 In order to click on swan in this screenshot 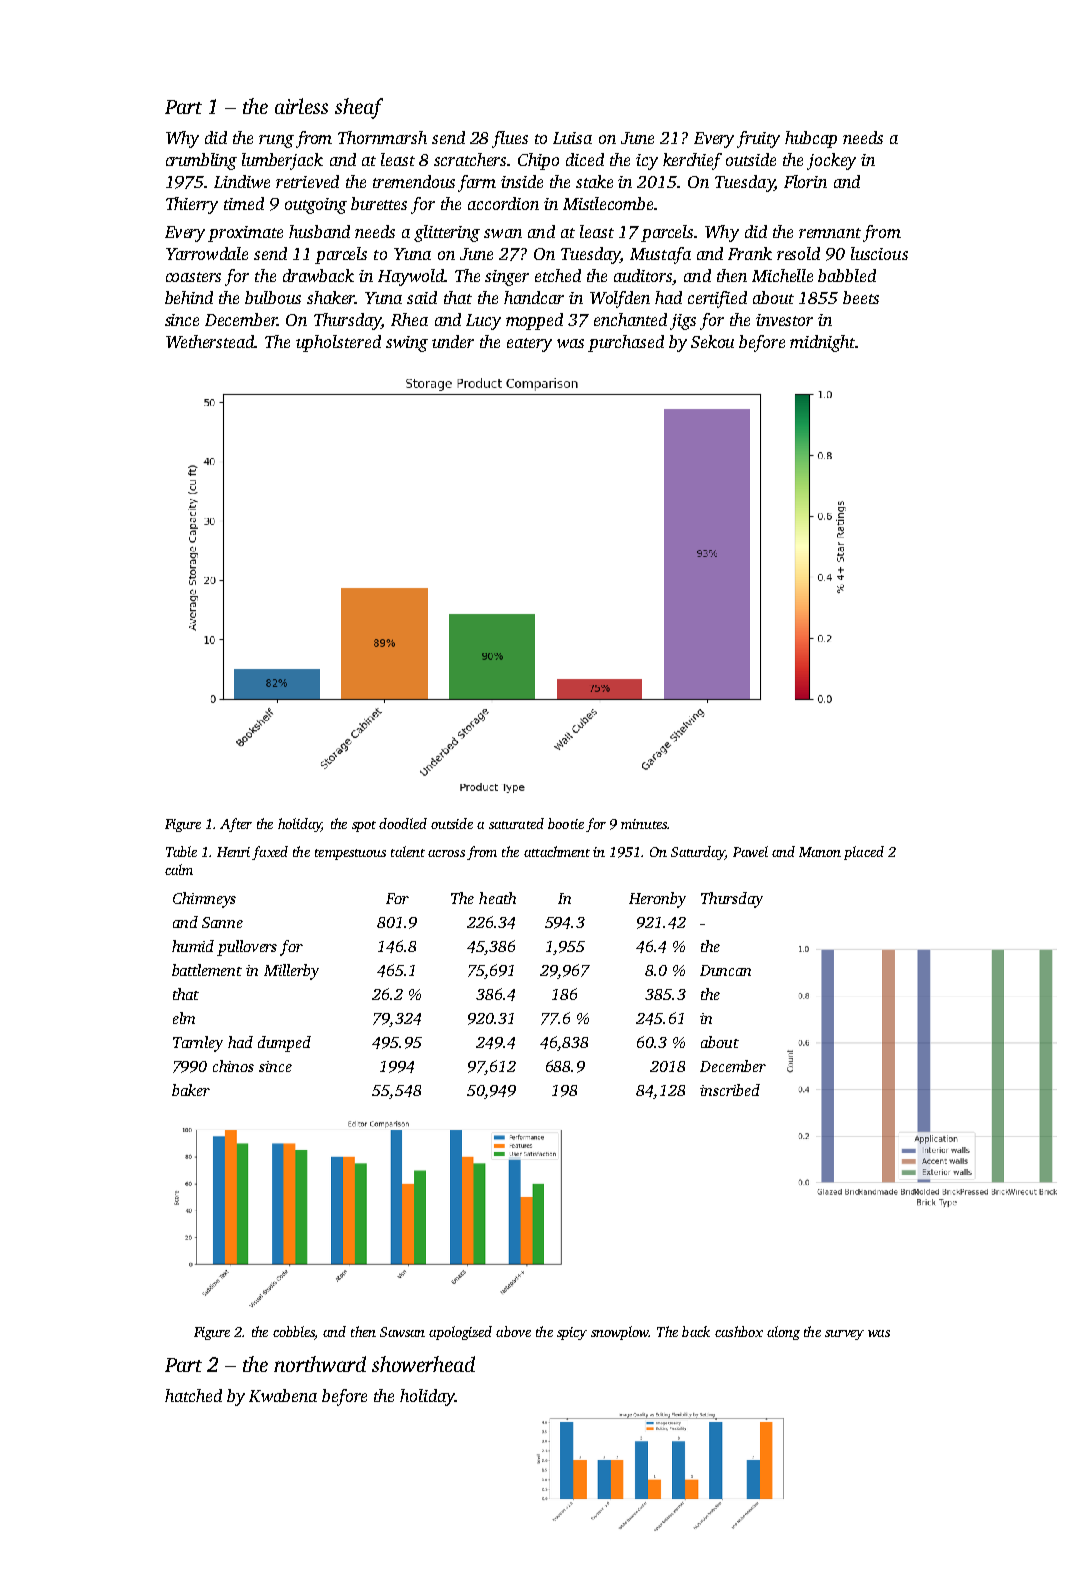, I will do `click(503, 233)`.
